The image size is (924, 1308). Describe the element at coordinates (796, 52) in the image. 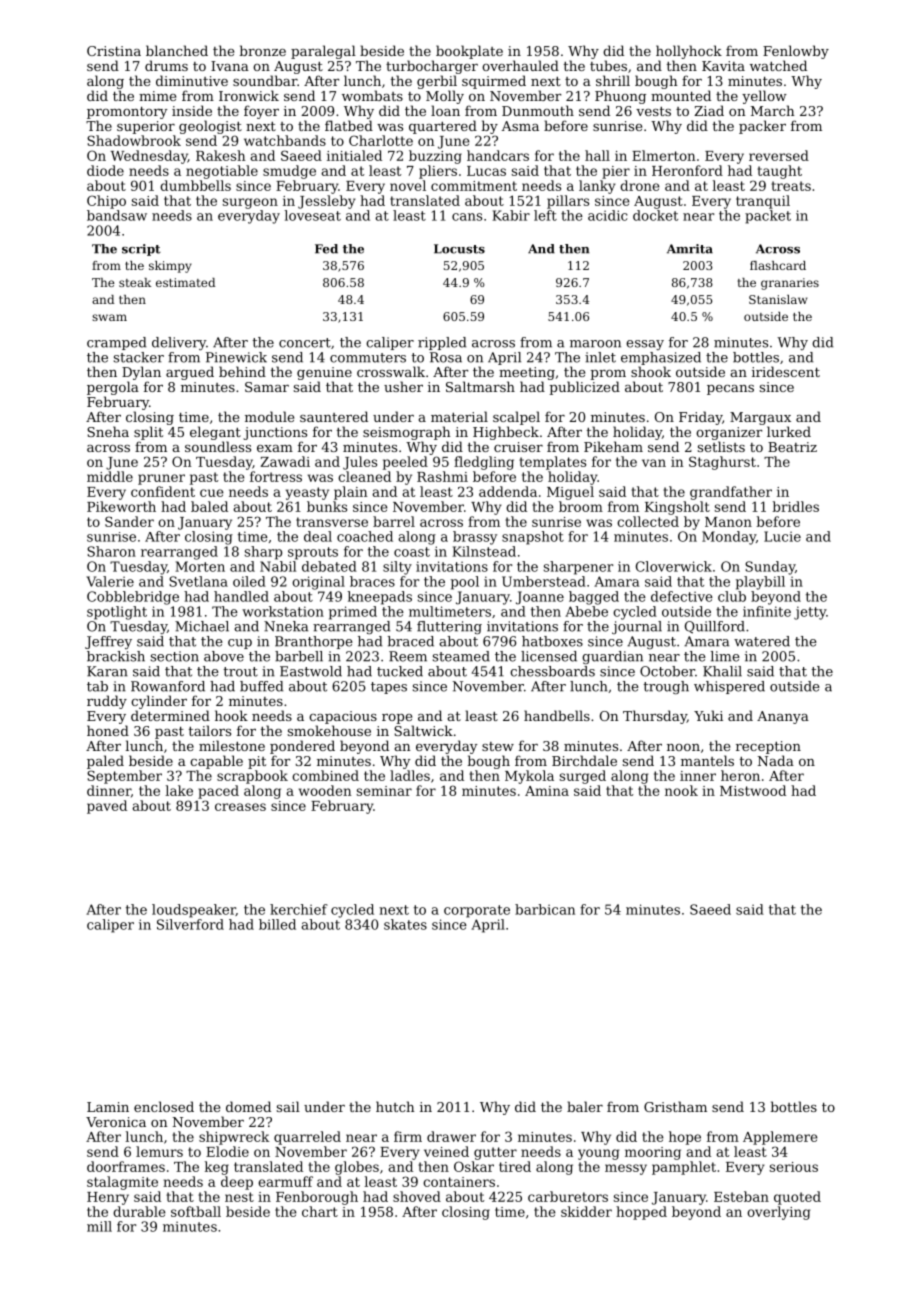

I see `Fenlowby` at that location.
